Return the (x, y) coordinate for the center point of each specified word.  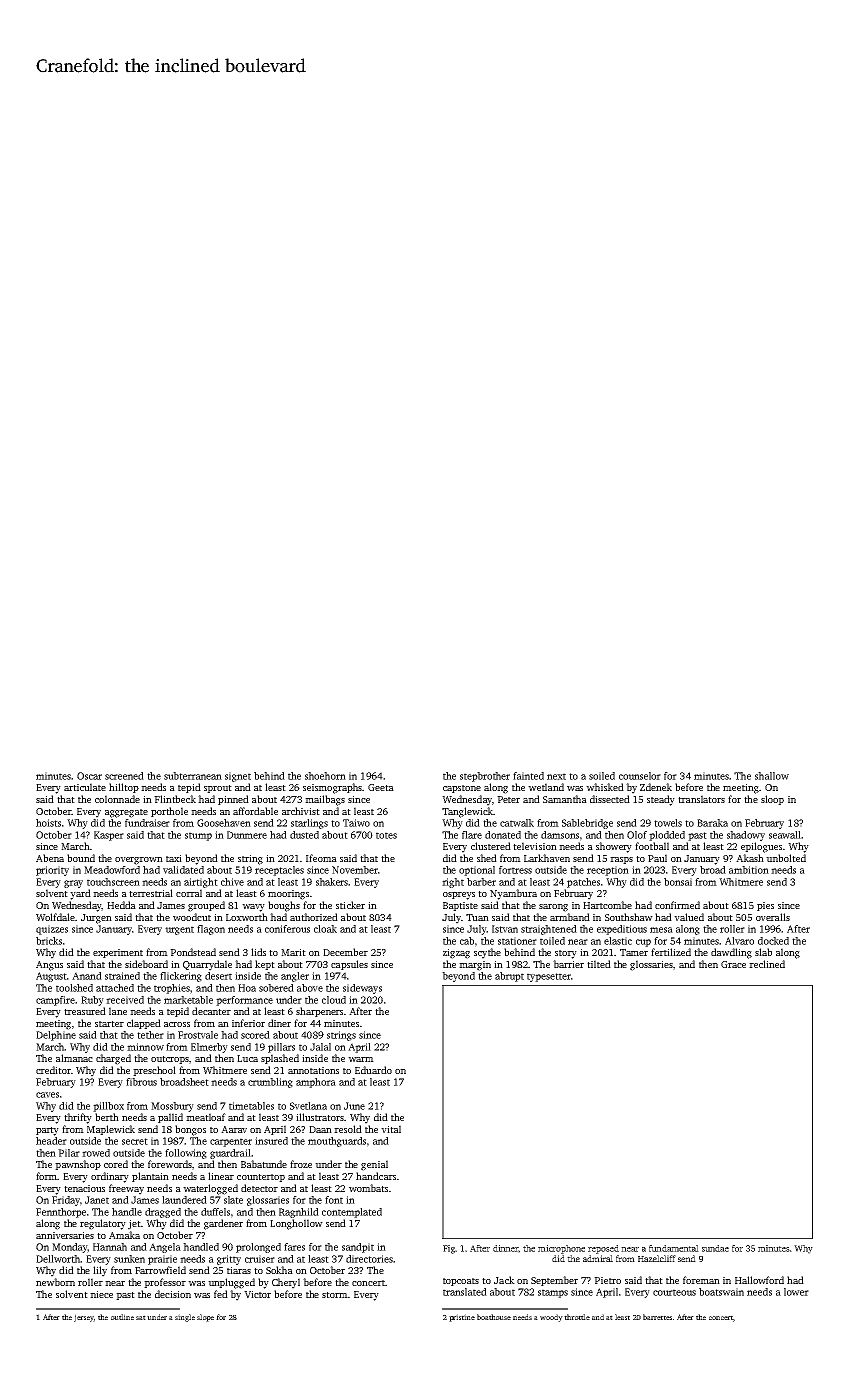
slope (205, 1318)
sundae (715, 1248)
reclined (767, 964)
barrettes (657, 1317)
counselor (640, 776)
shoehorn (325, 776)
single (185, 1318)
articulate (85, 787)
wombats (368, 1188)
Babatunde (264, 1164)
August (51, 977)
